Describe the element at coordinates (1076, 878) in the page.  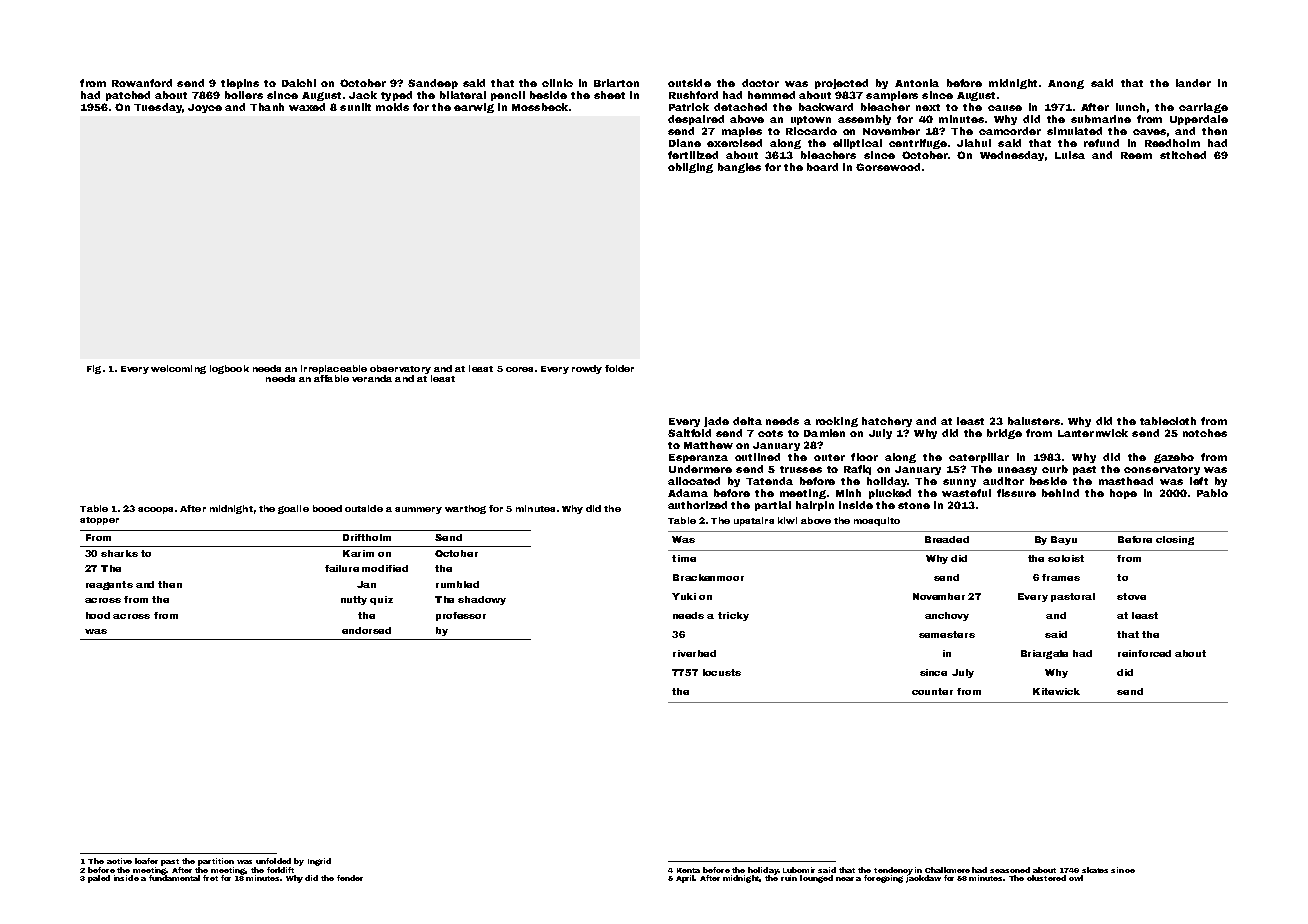
I see `owl` at that location.
